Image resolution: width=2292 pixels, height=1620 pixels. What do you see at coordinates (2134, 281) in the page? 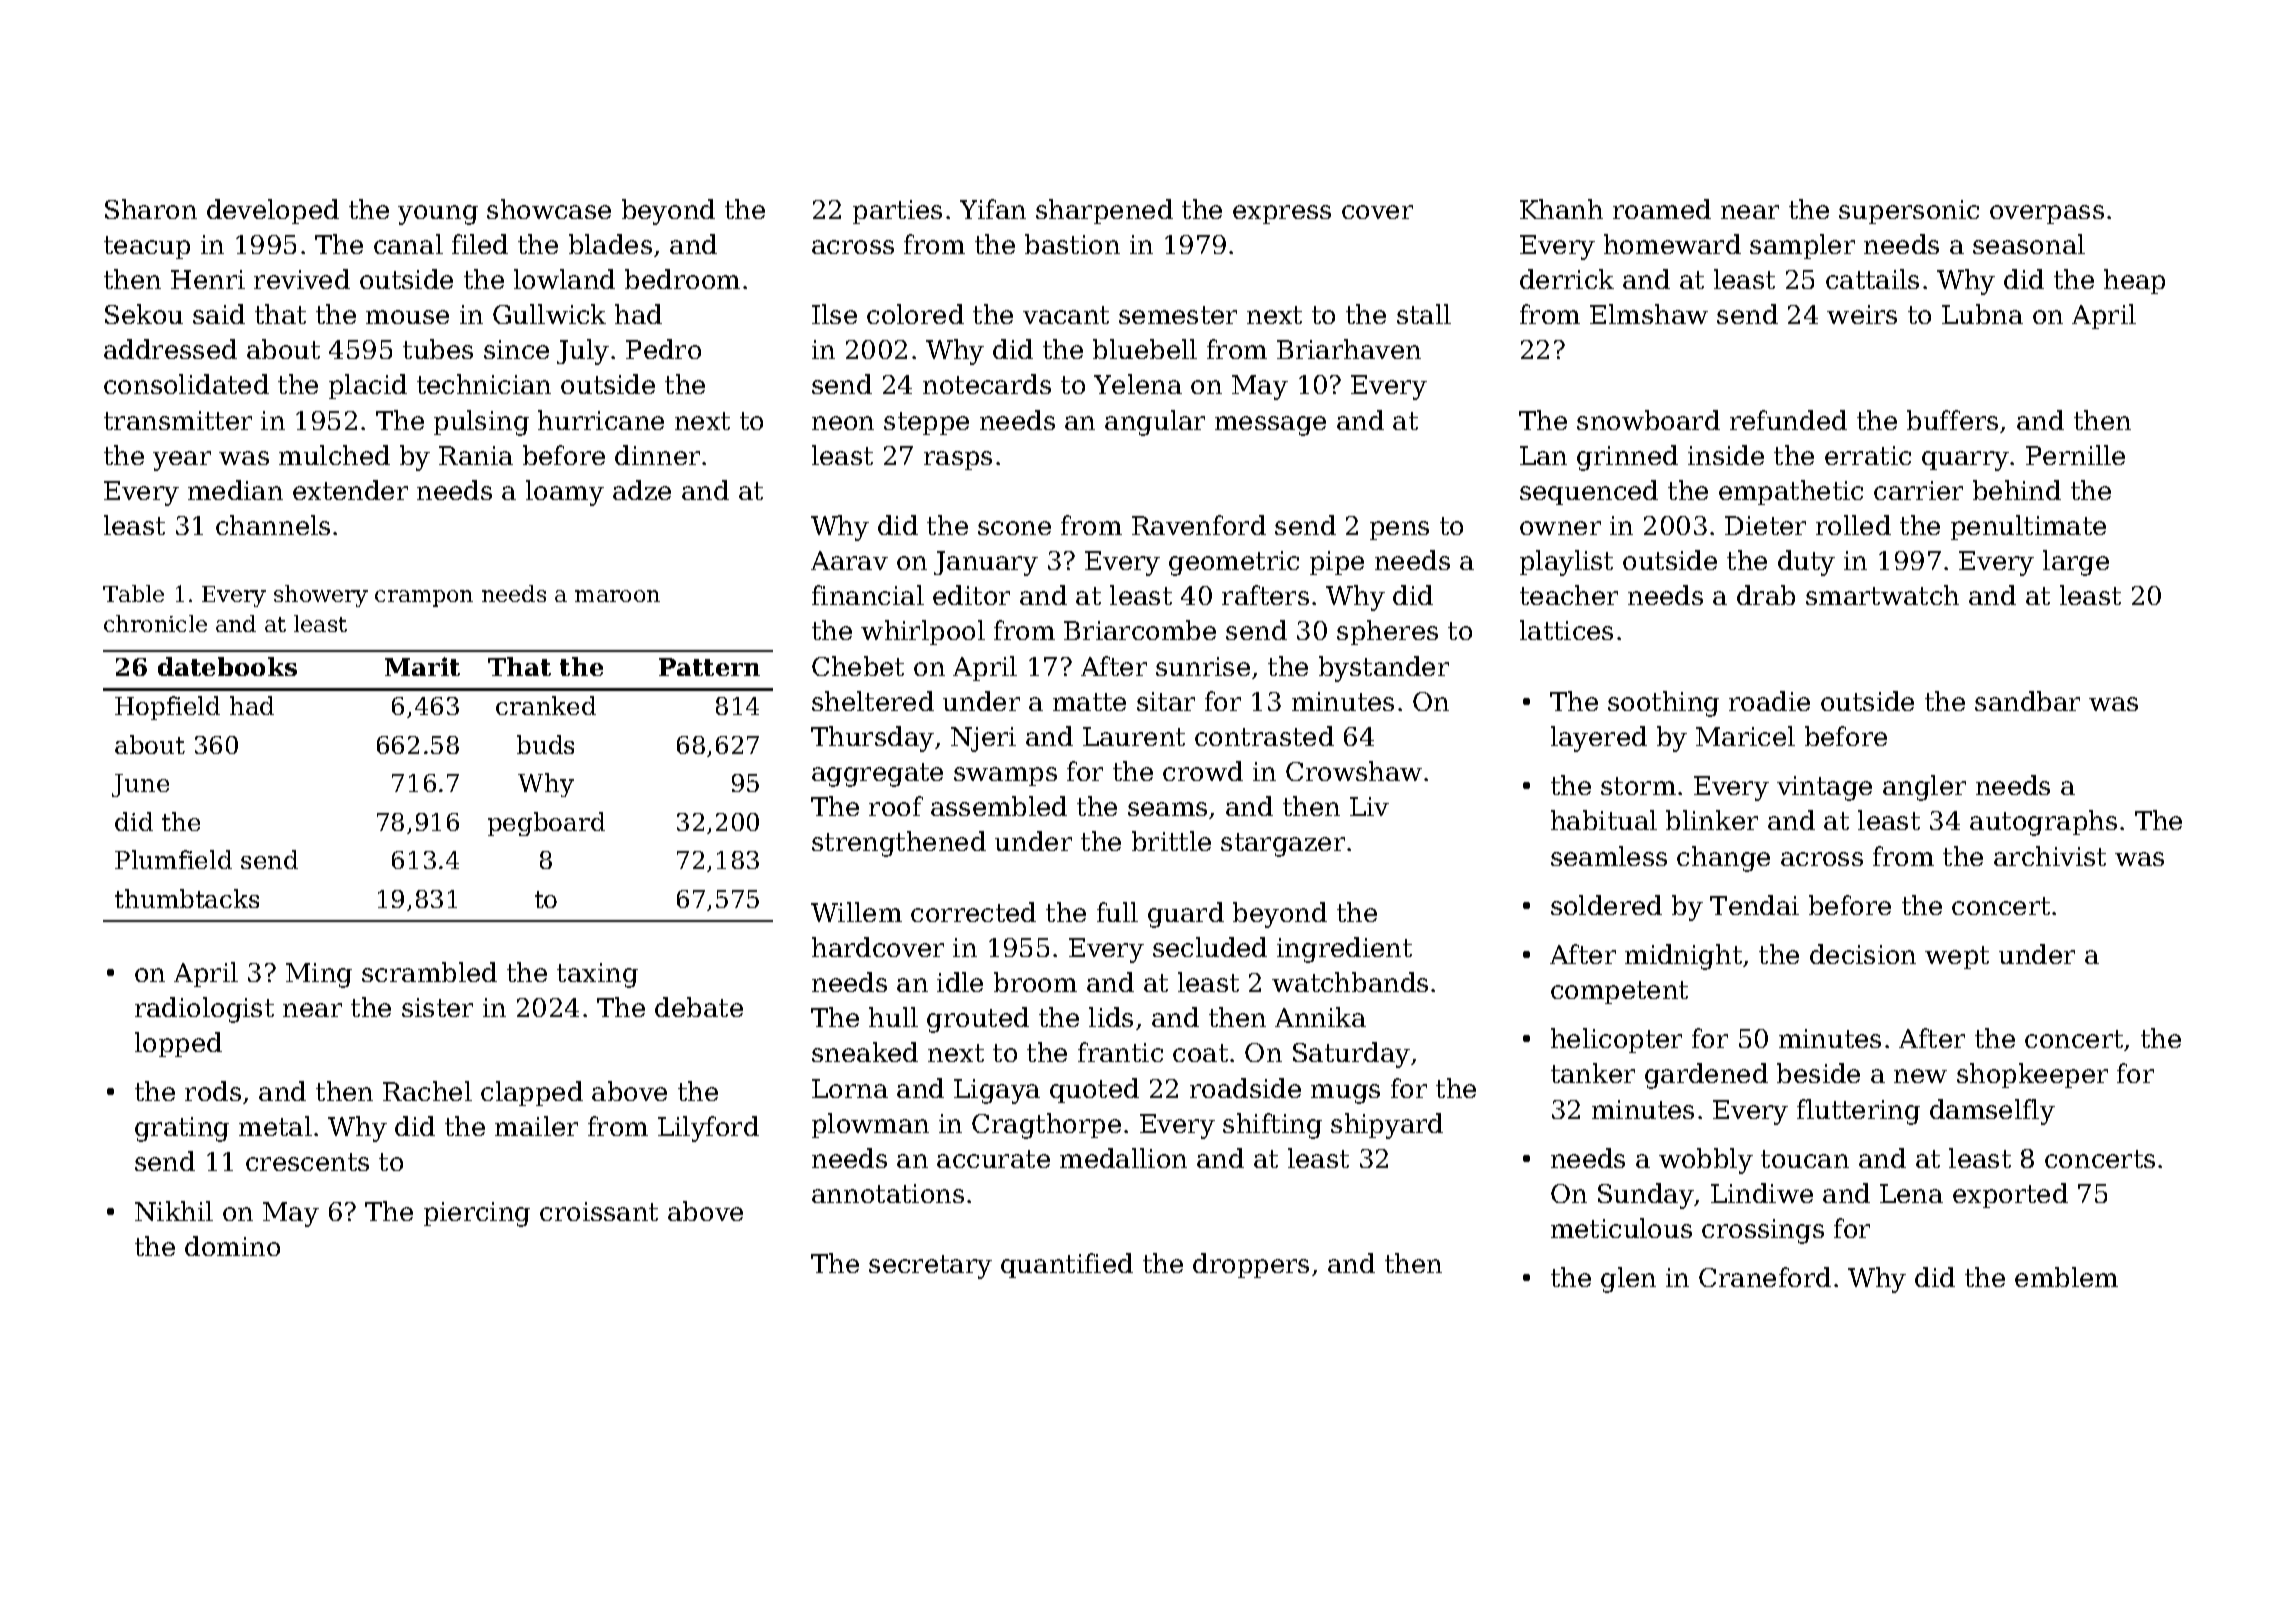
I see `heap` at bounding box center [2134, 281].
